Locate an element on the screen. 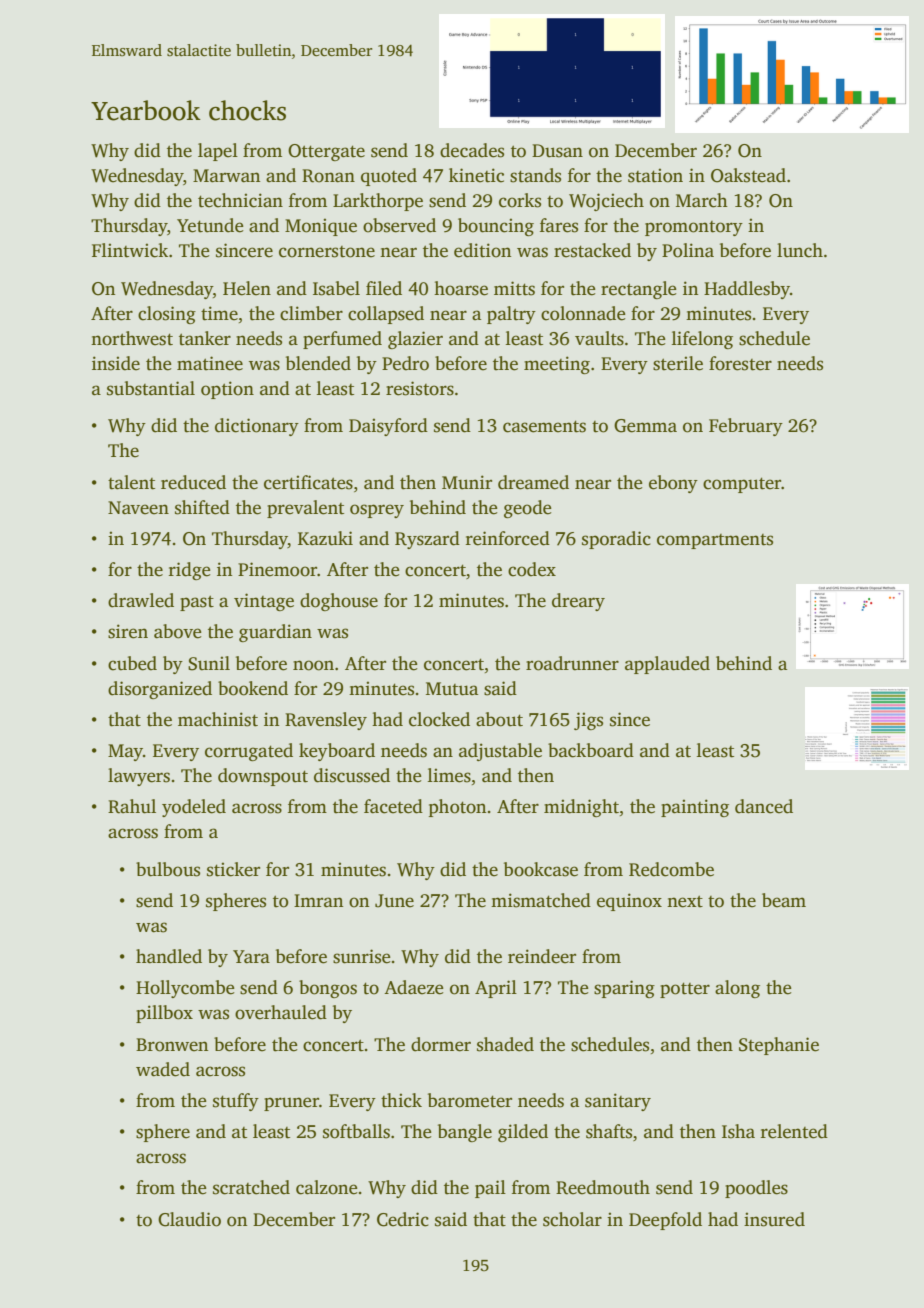 Image resolution: width=924 pixels, height=1308 pixels. Deepfold is located at coordinates (665, 1221).
